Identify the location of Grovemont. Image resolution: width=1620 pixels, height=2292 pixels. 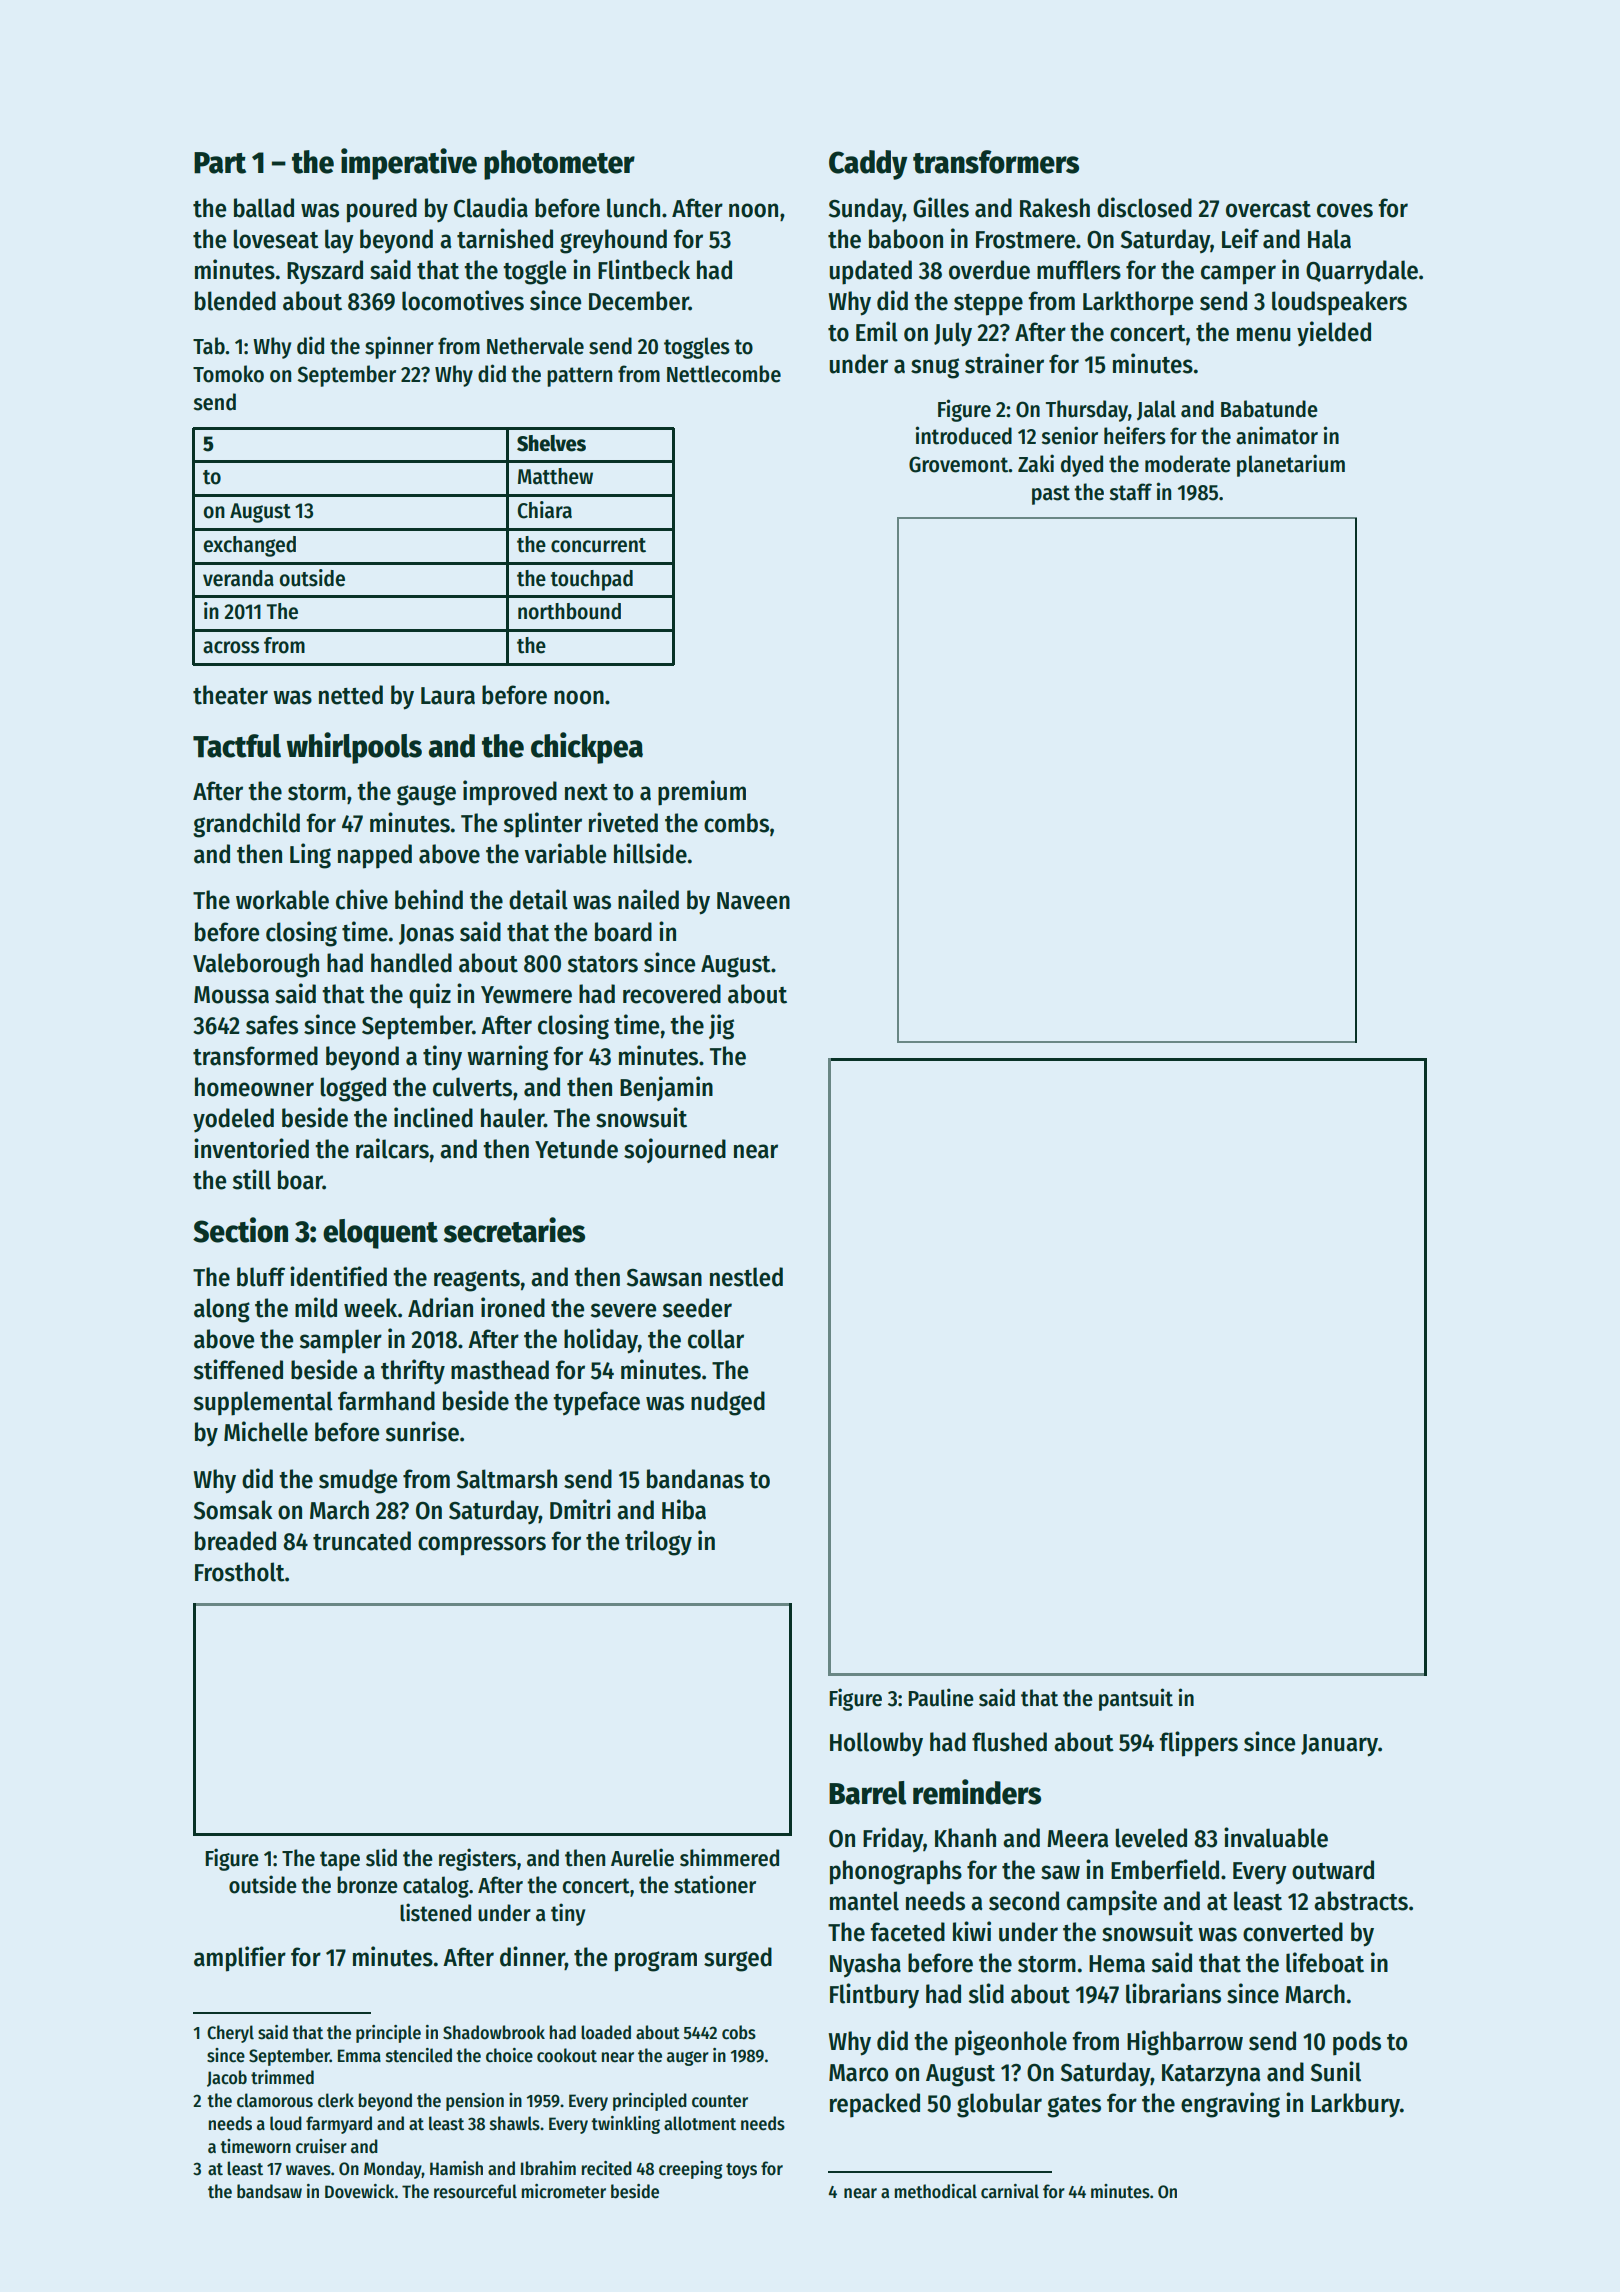
(959, 464).
